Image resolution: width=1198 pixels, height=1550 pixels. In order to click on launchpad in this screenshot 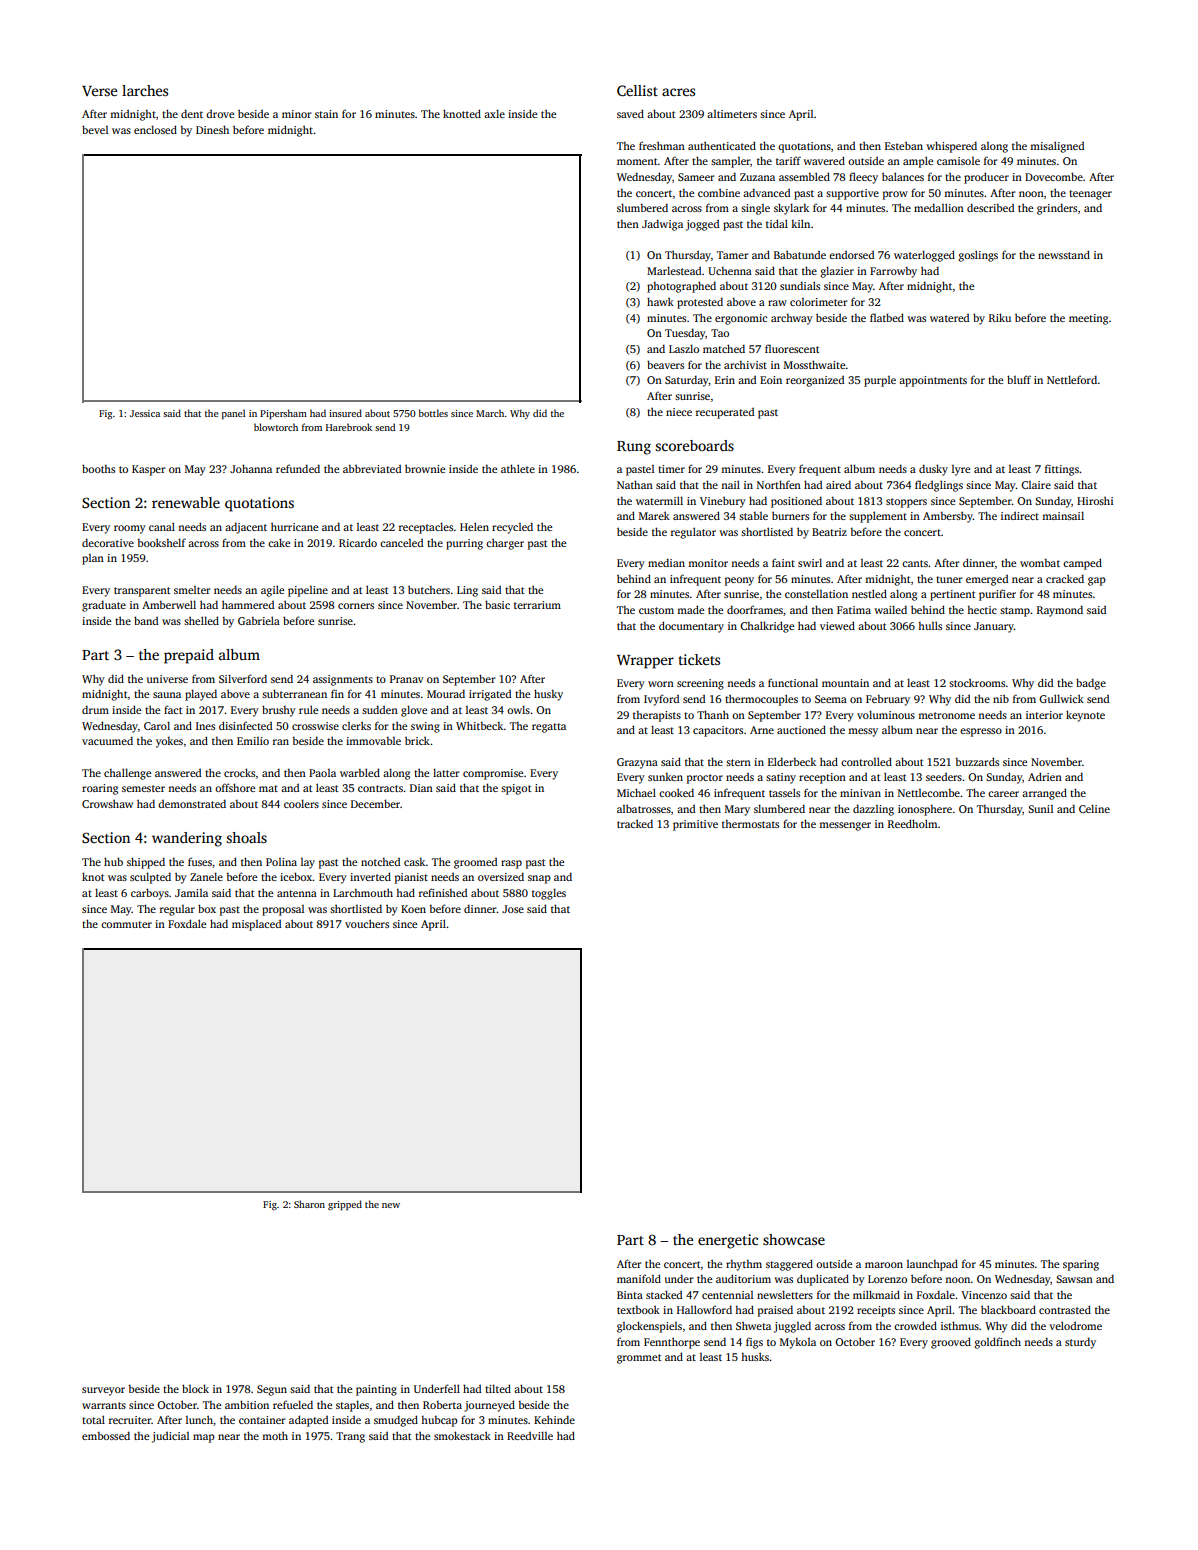, I will do `click(932, 1265)`.
